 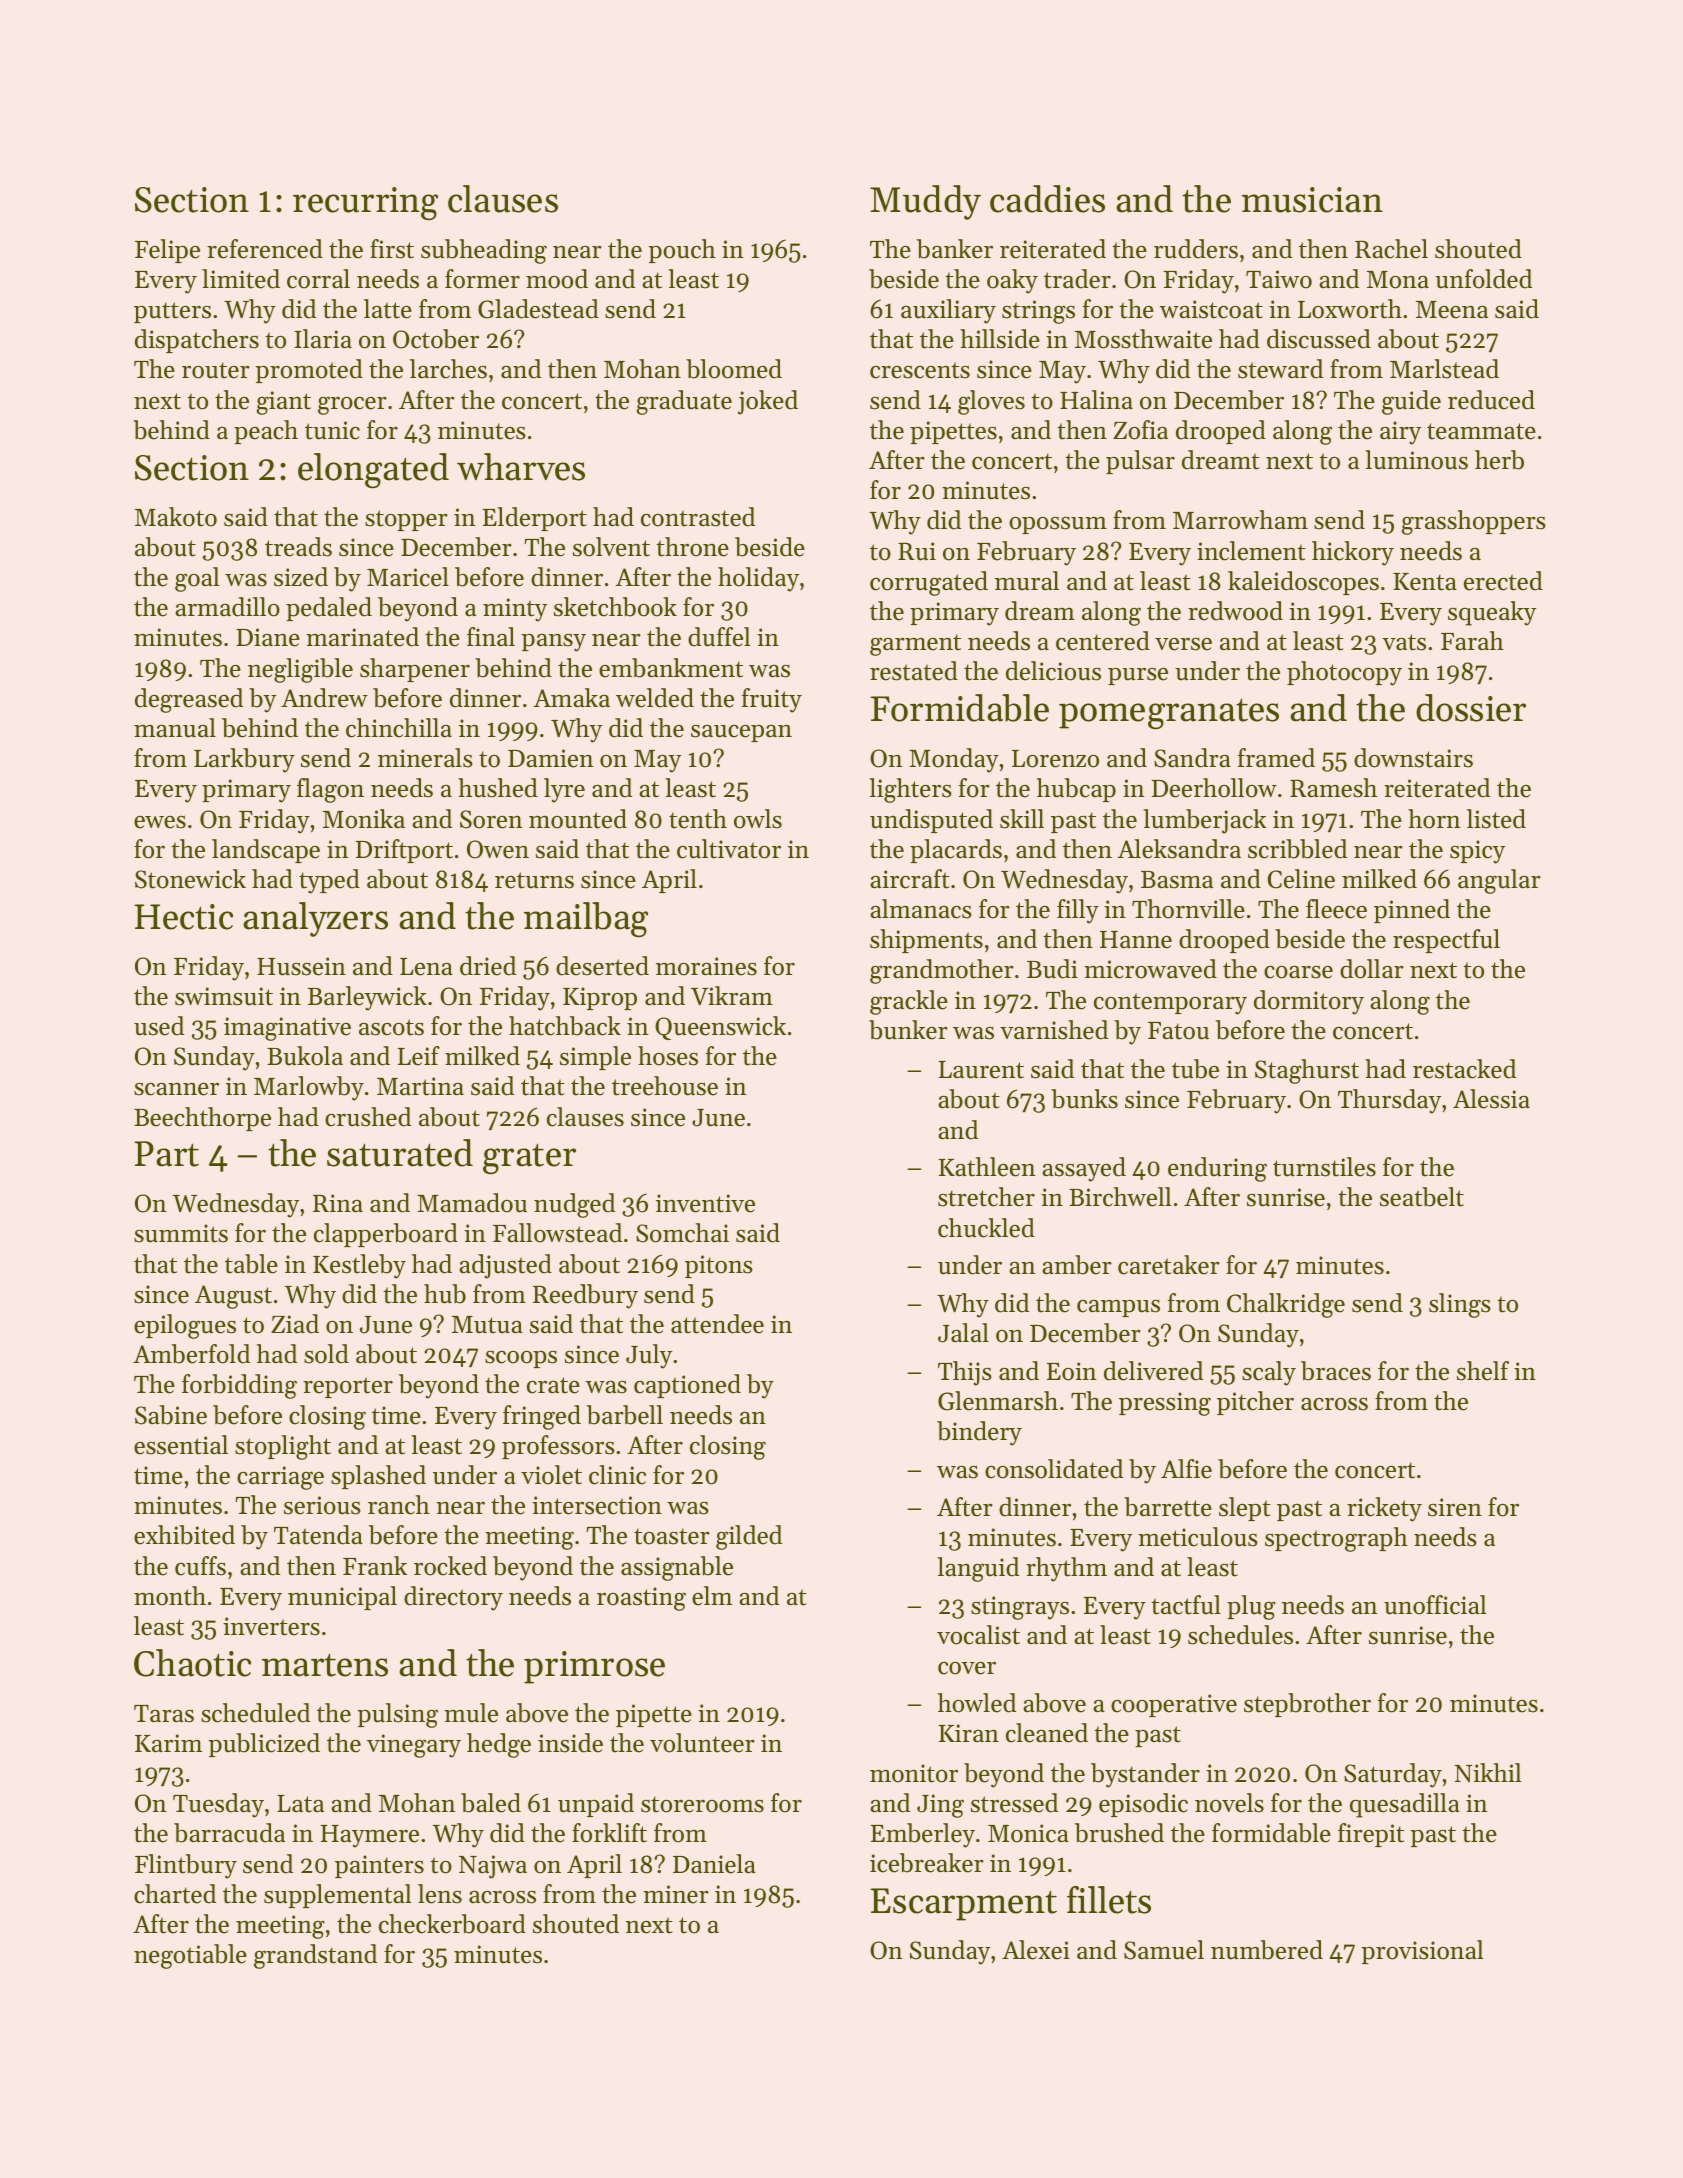 I want to click on Alexei, so click(x=1036, y=1950).
